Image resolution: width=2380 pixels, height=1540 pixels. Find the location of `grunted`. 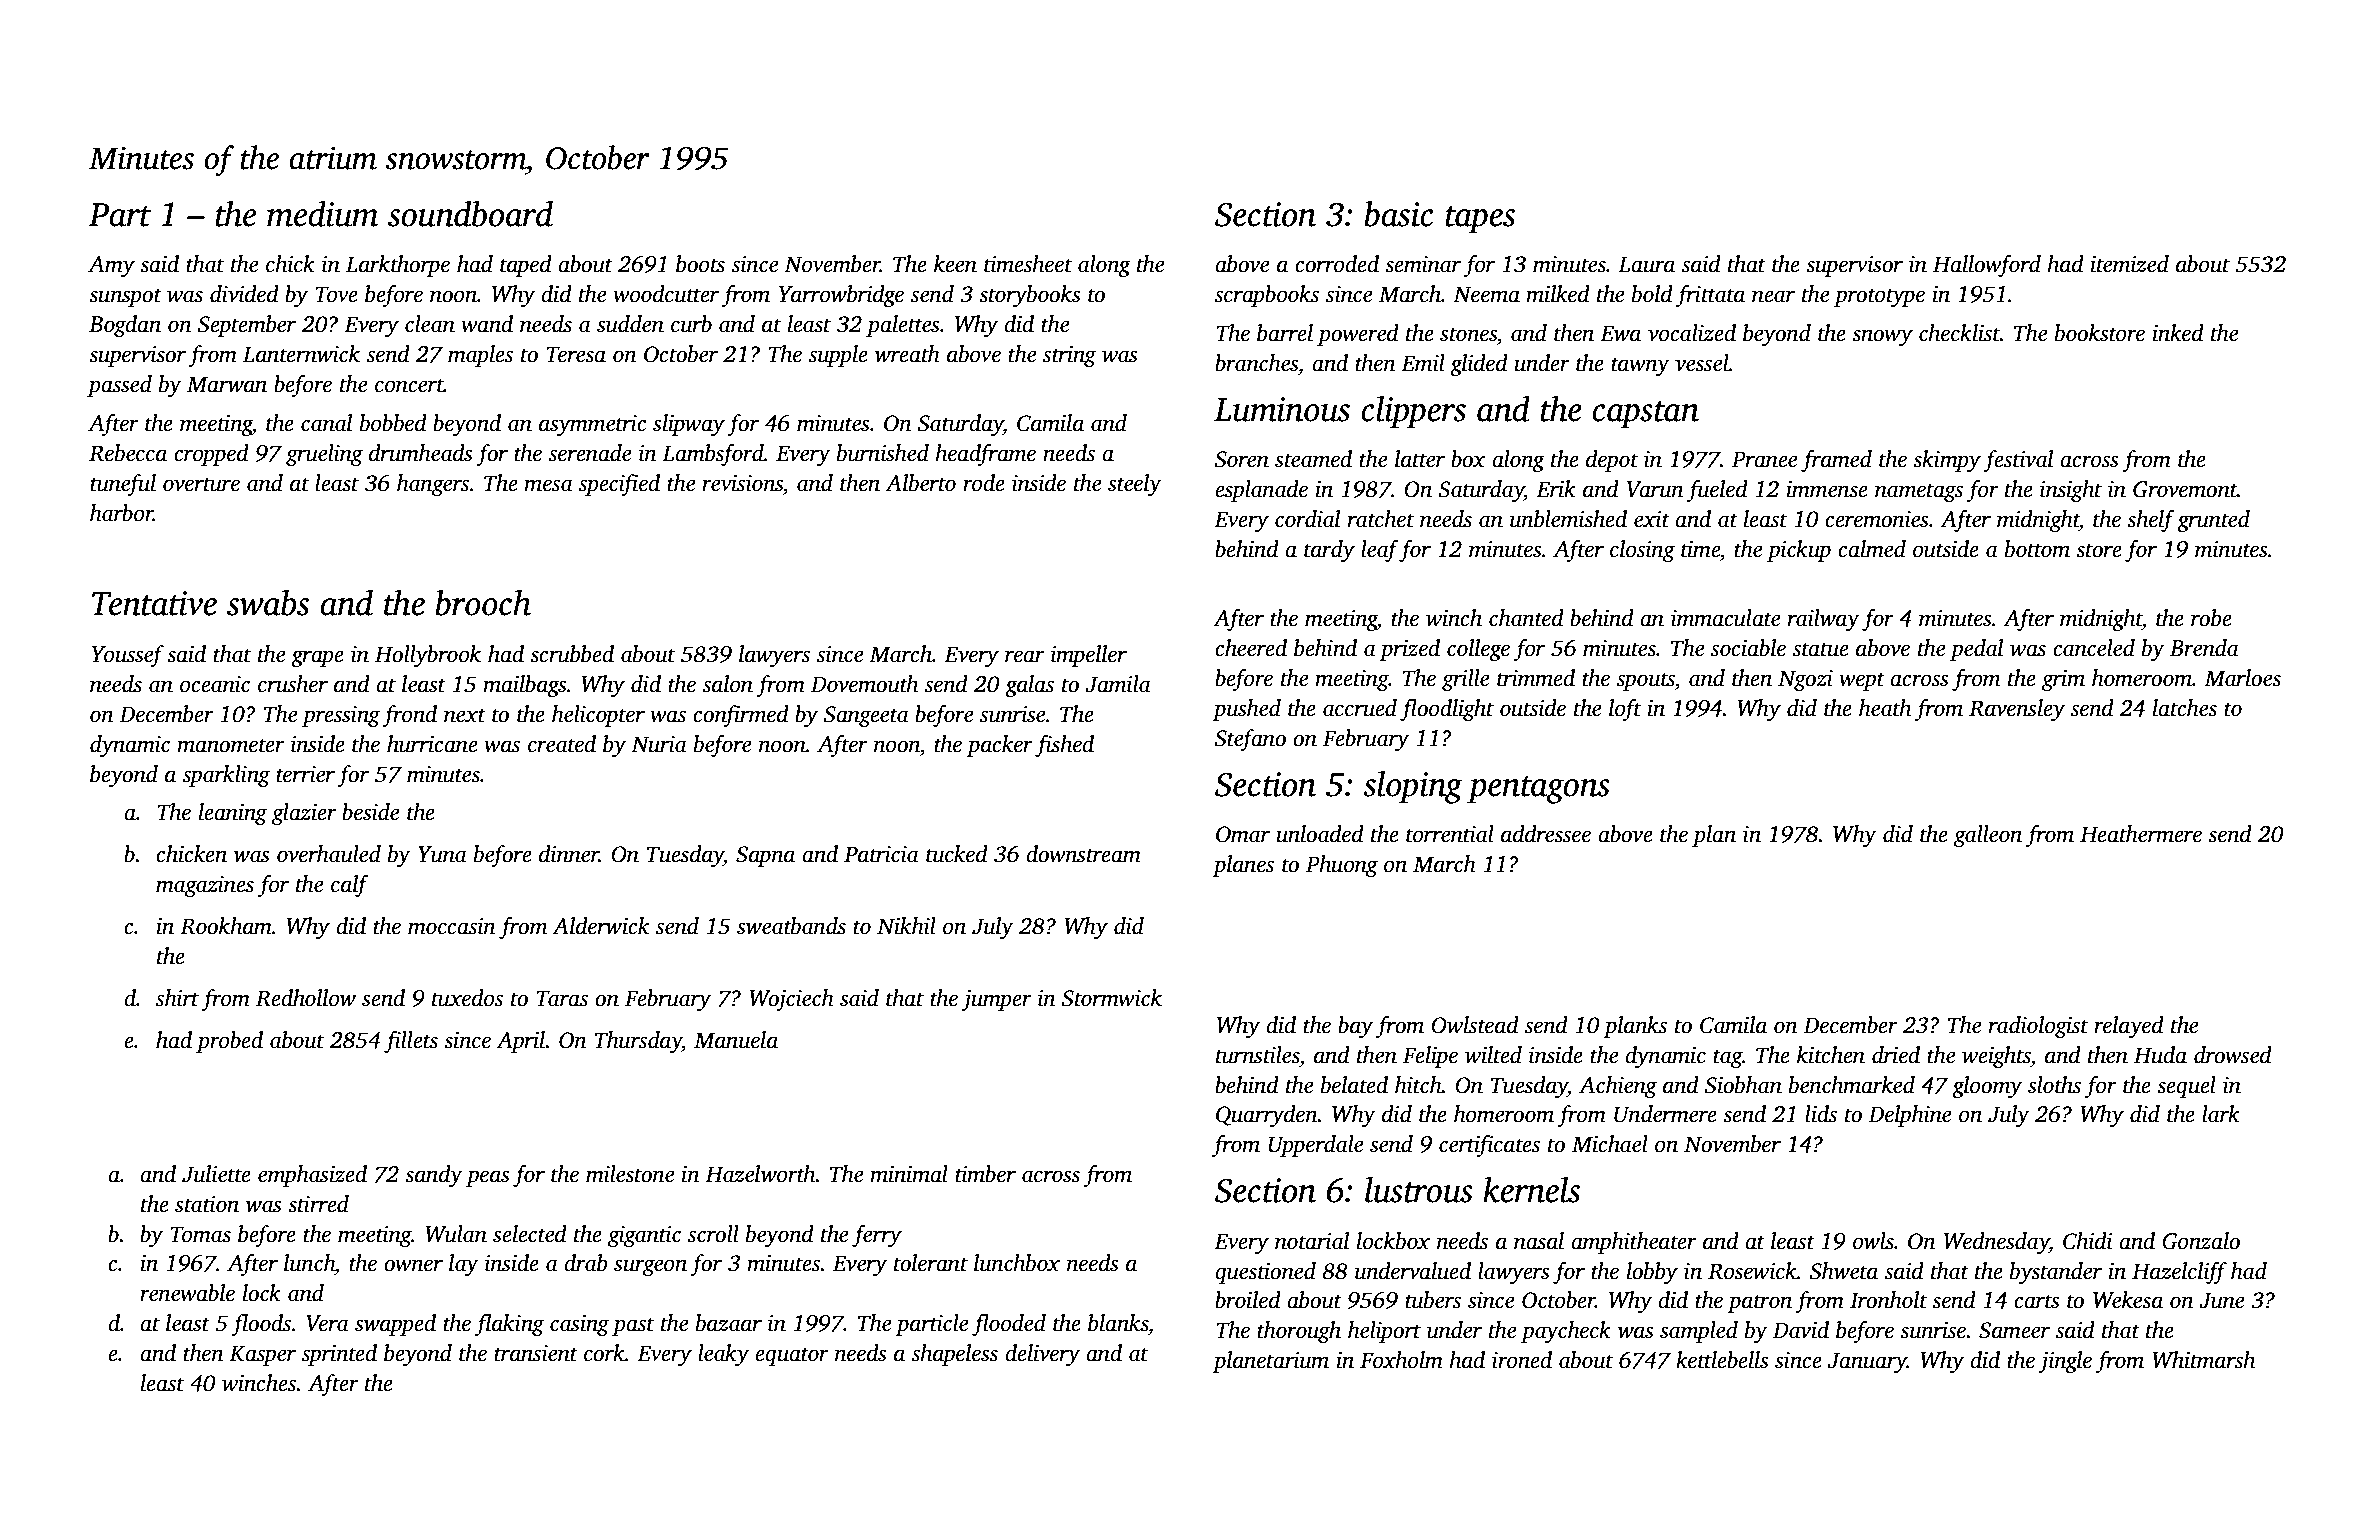

grunted is located at coordinates (2213, 521).
